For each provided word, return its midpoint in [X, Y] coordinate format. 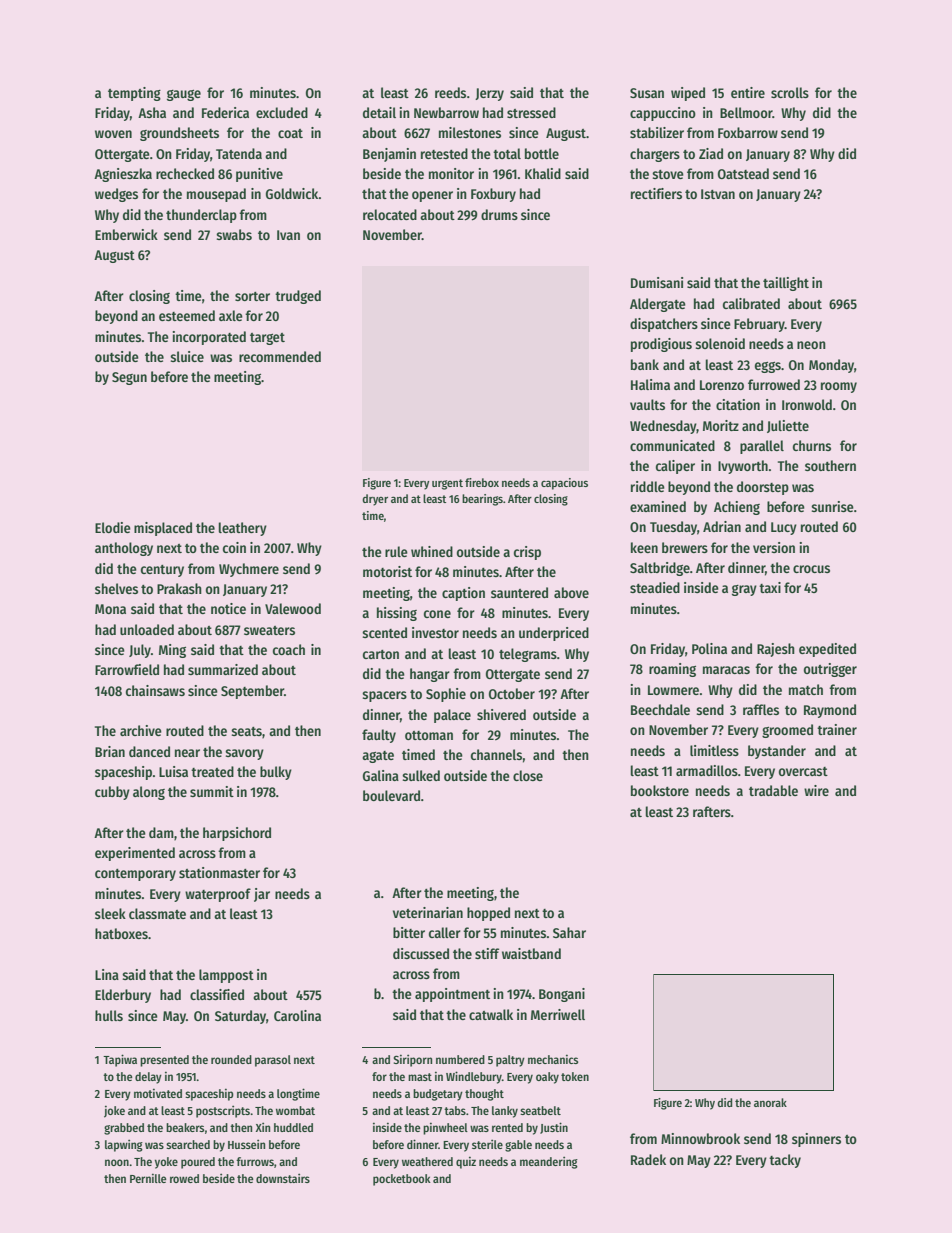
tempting [134, 94]
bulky [276, 773]
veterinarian [428, 912]
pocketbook [402, 1180]
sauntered [519, 592]
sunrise [832, 506]
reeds [450, 92]
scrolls [790, 92]
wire [816, 790]
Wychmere [249, 570]
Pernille [148, 1178]
